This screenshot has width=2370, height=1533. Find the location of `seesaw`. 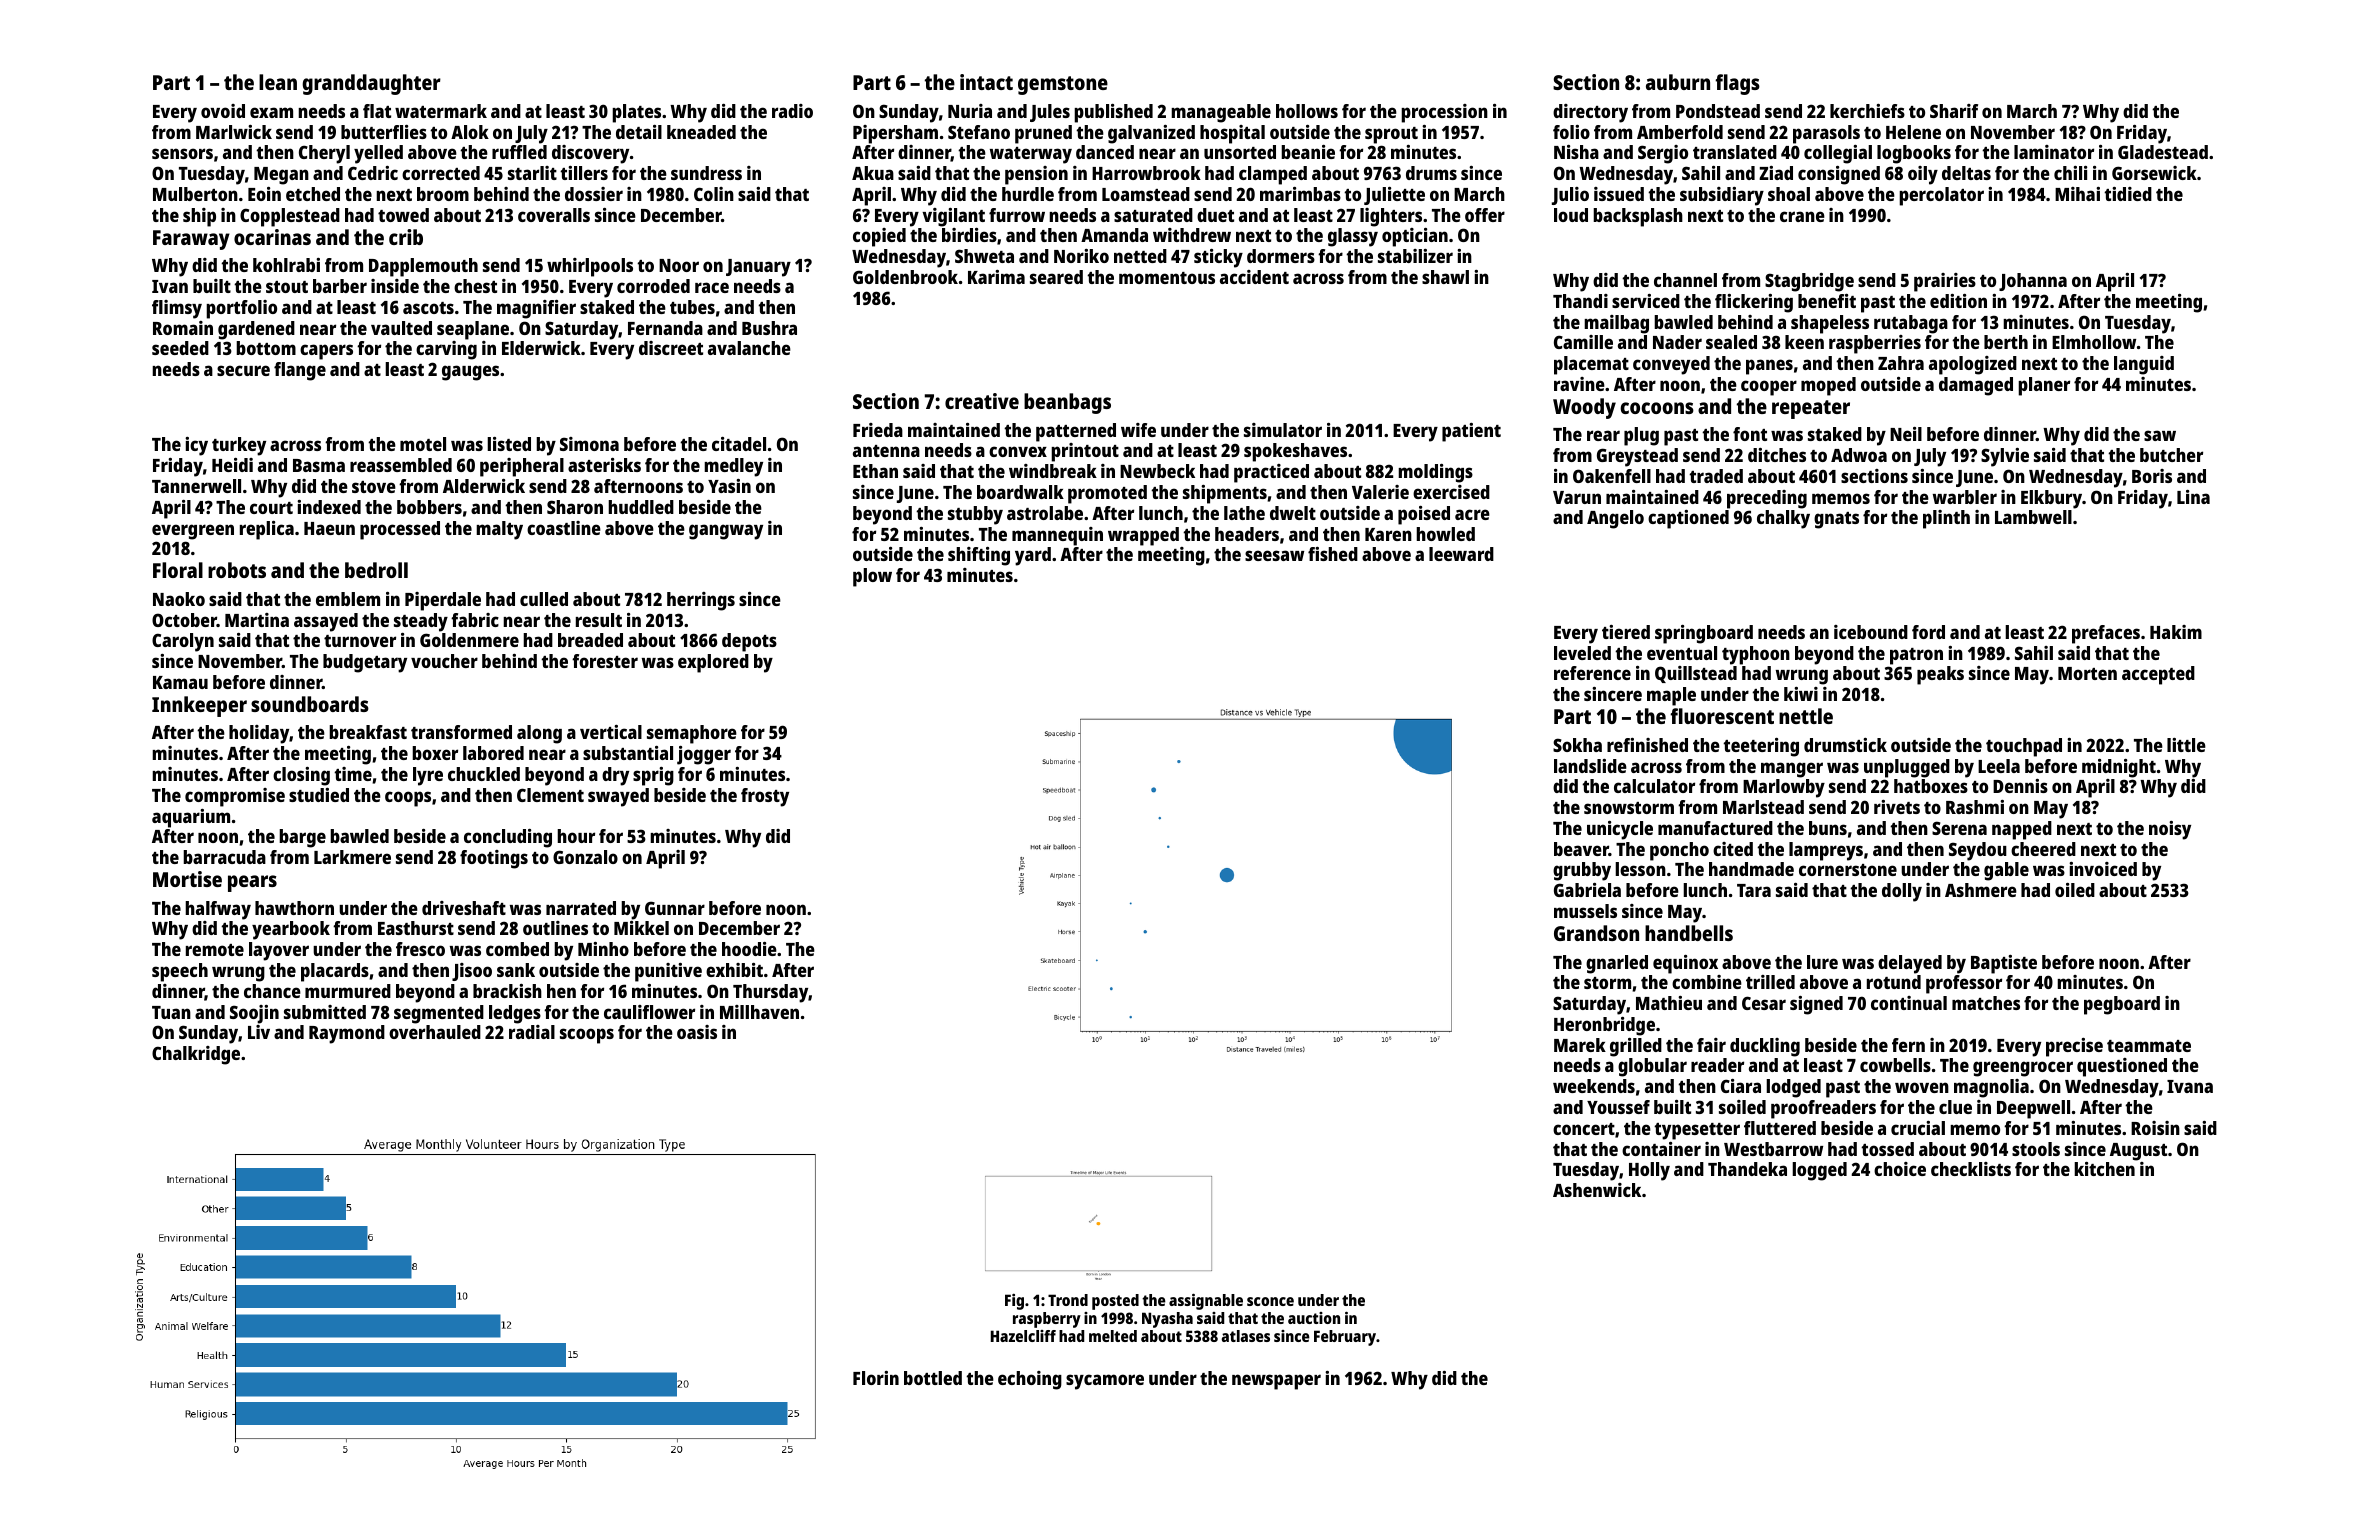

seesaw is located at coordinates (1274, 555).
